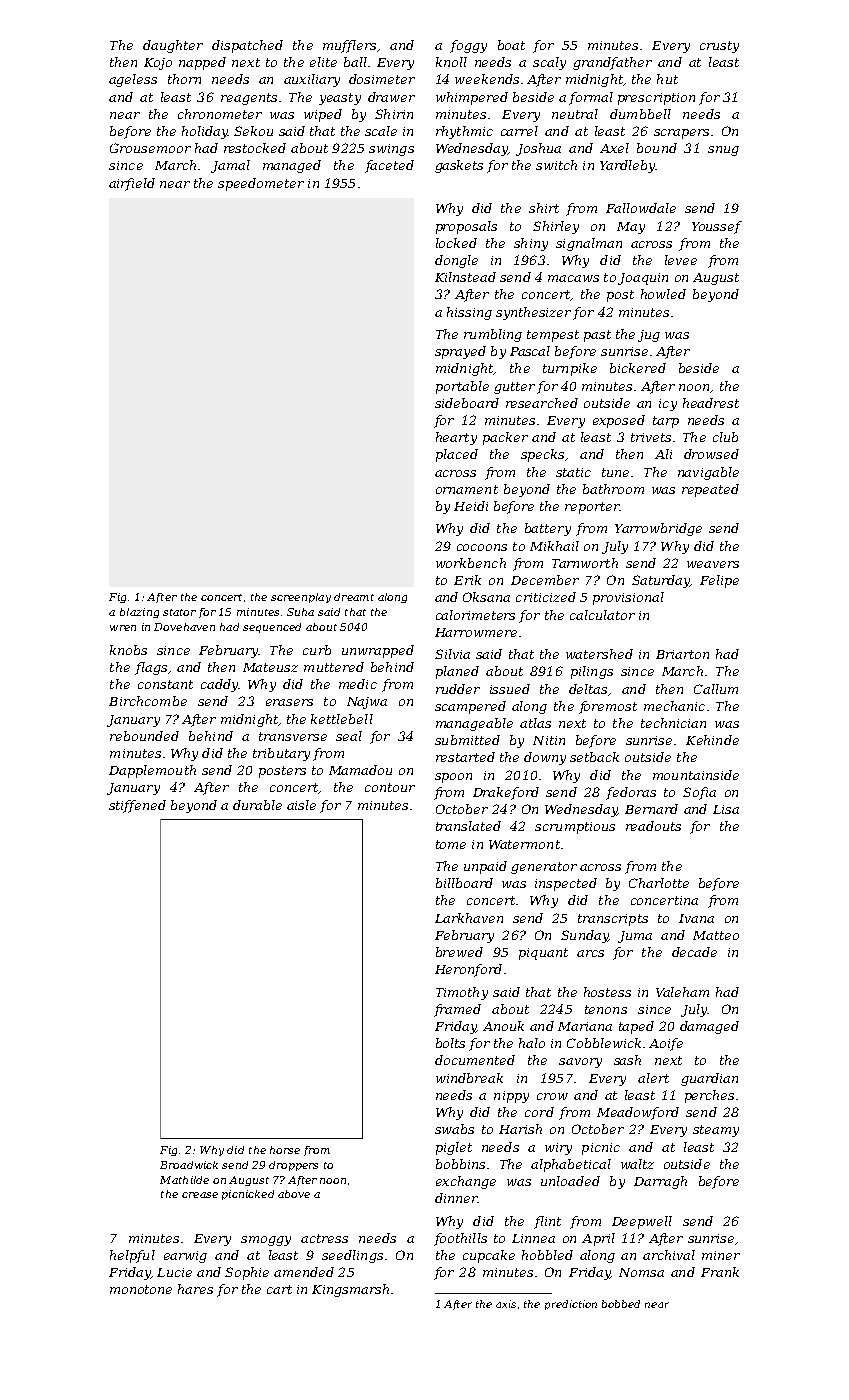  What do you see at coordinates (542, 403) in the screenshot?
I see `researched` at bounding box center [542, 403].
